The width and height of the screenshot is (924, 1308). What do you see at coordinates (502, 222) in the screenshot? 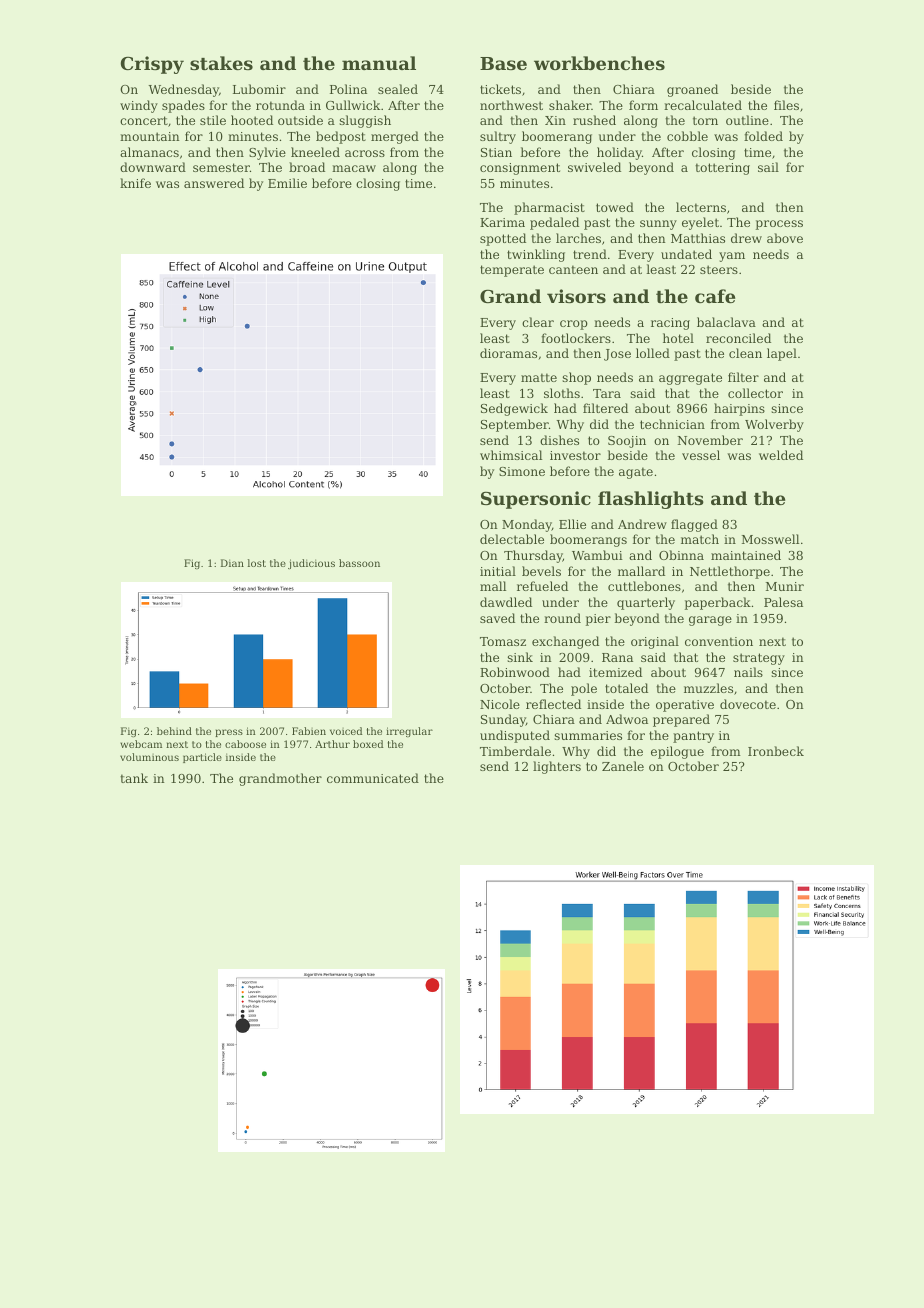
I see `Karima` at bounding box center [502, 222].
